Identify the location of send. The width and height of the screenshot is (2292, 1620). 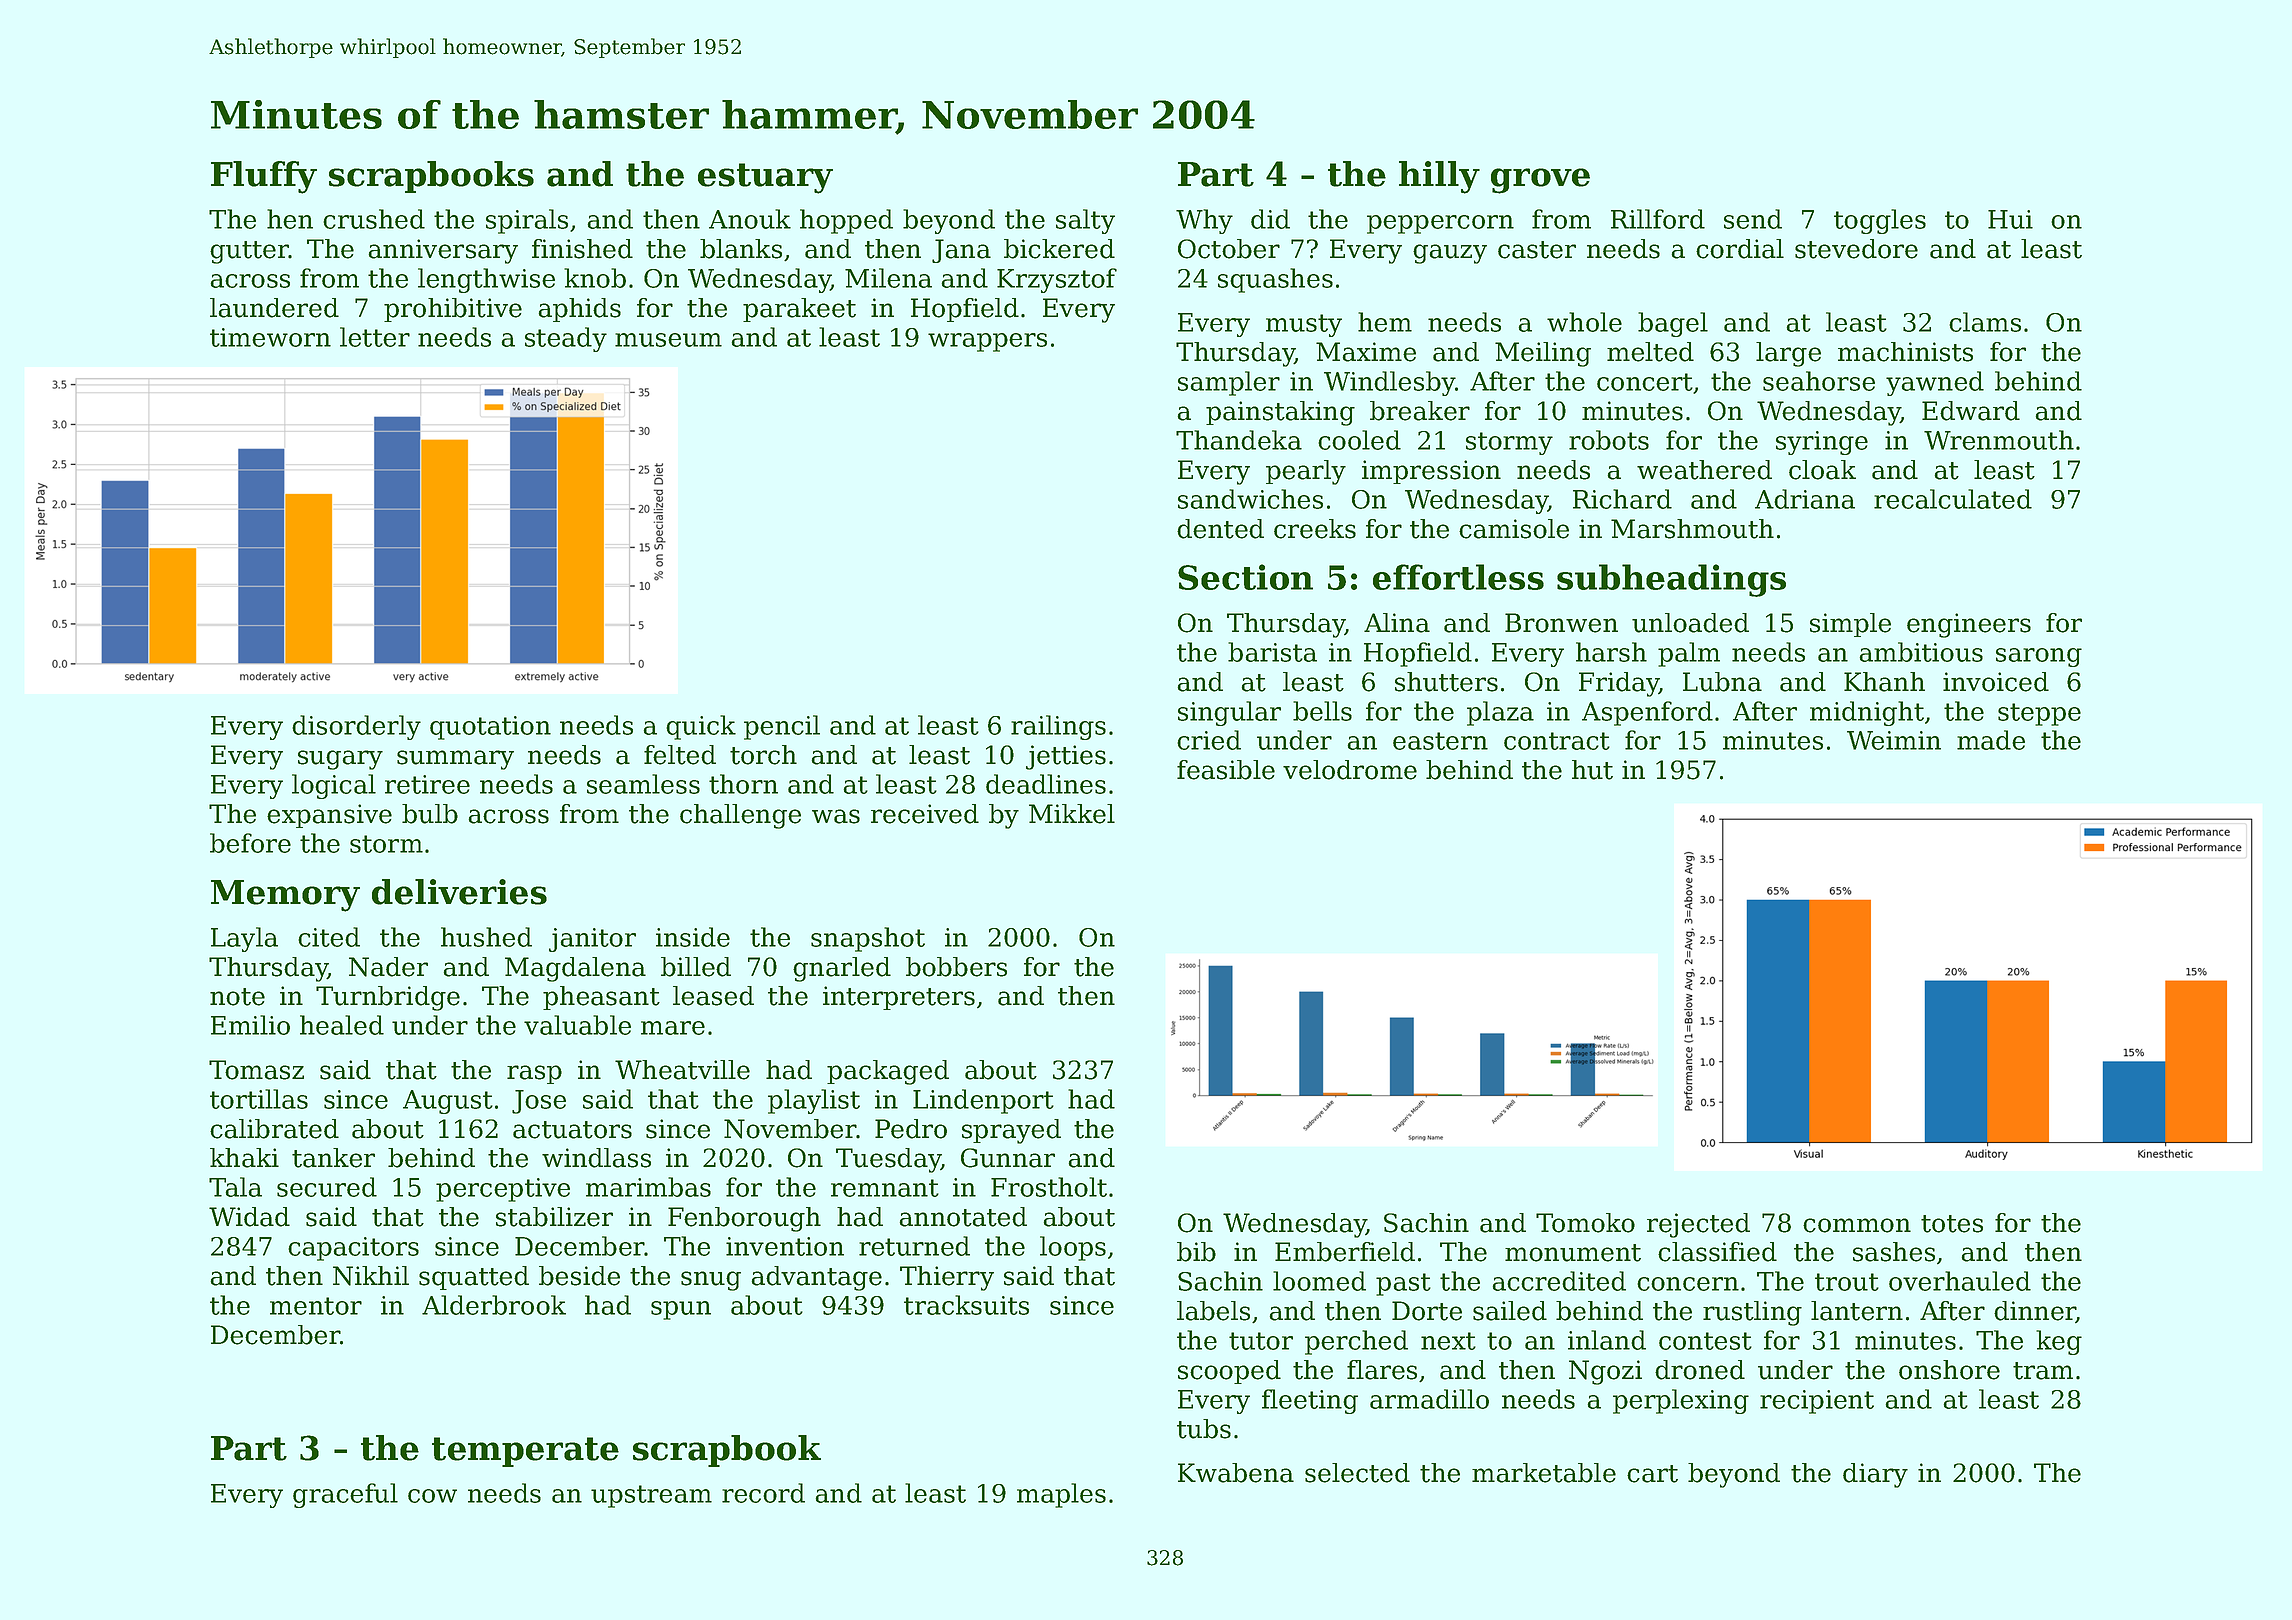
(1753, 219).
